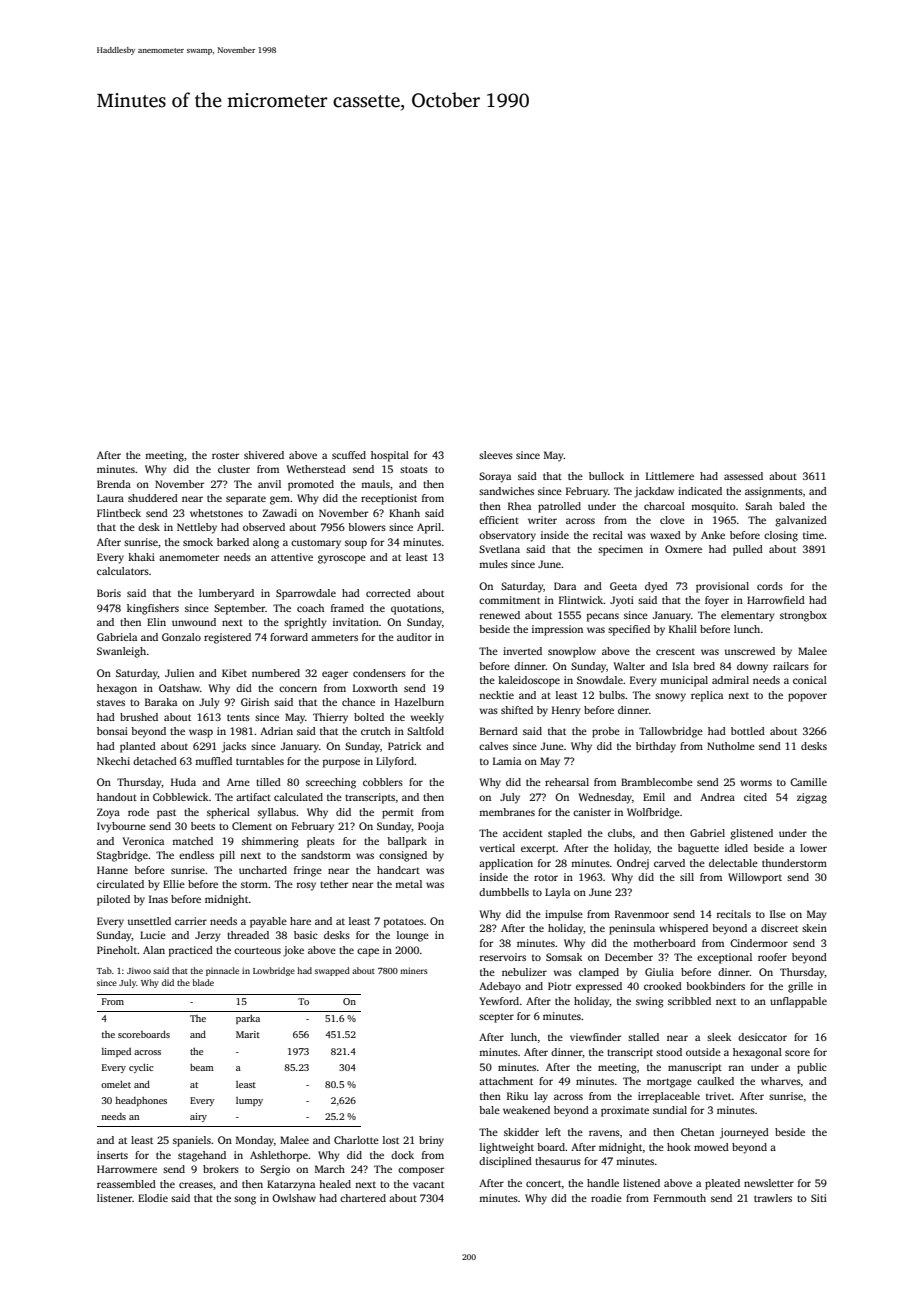 The image size is (924, 1308). What do you see at coordinates (731, 746) in the image?
I see `Nutholme` at bounding box center [731, 746].
